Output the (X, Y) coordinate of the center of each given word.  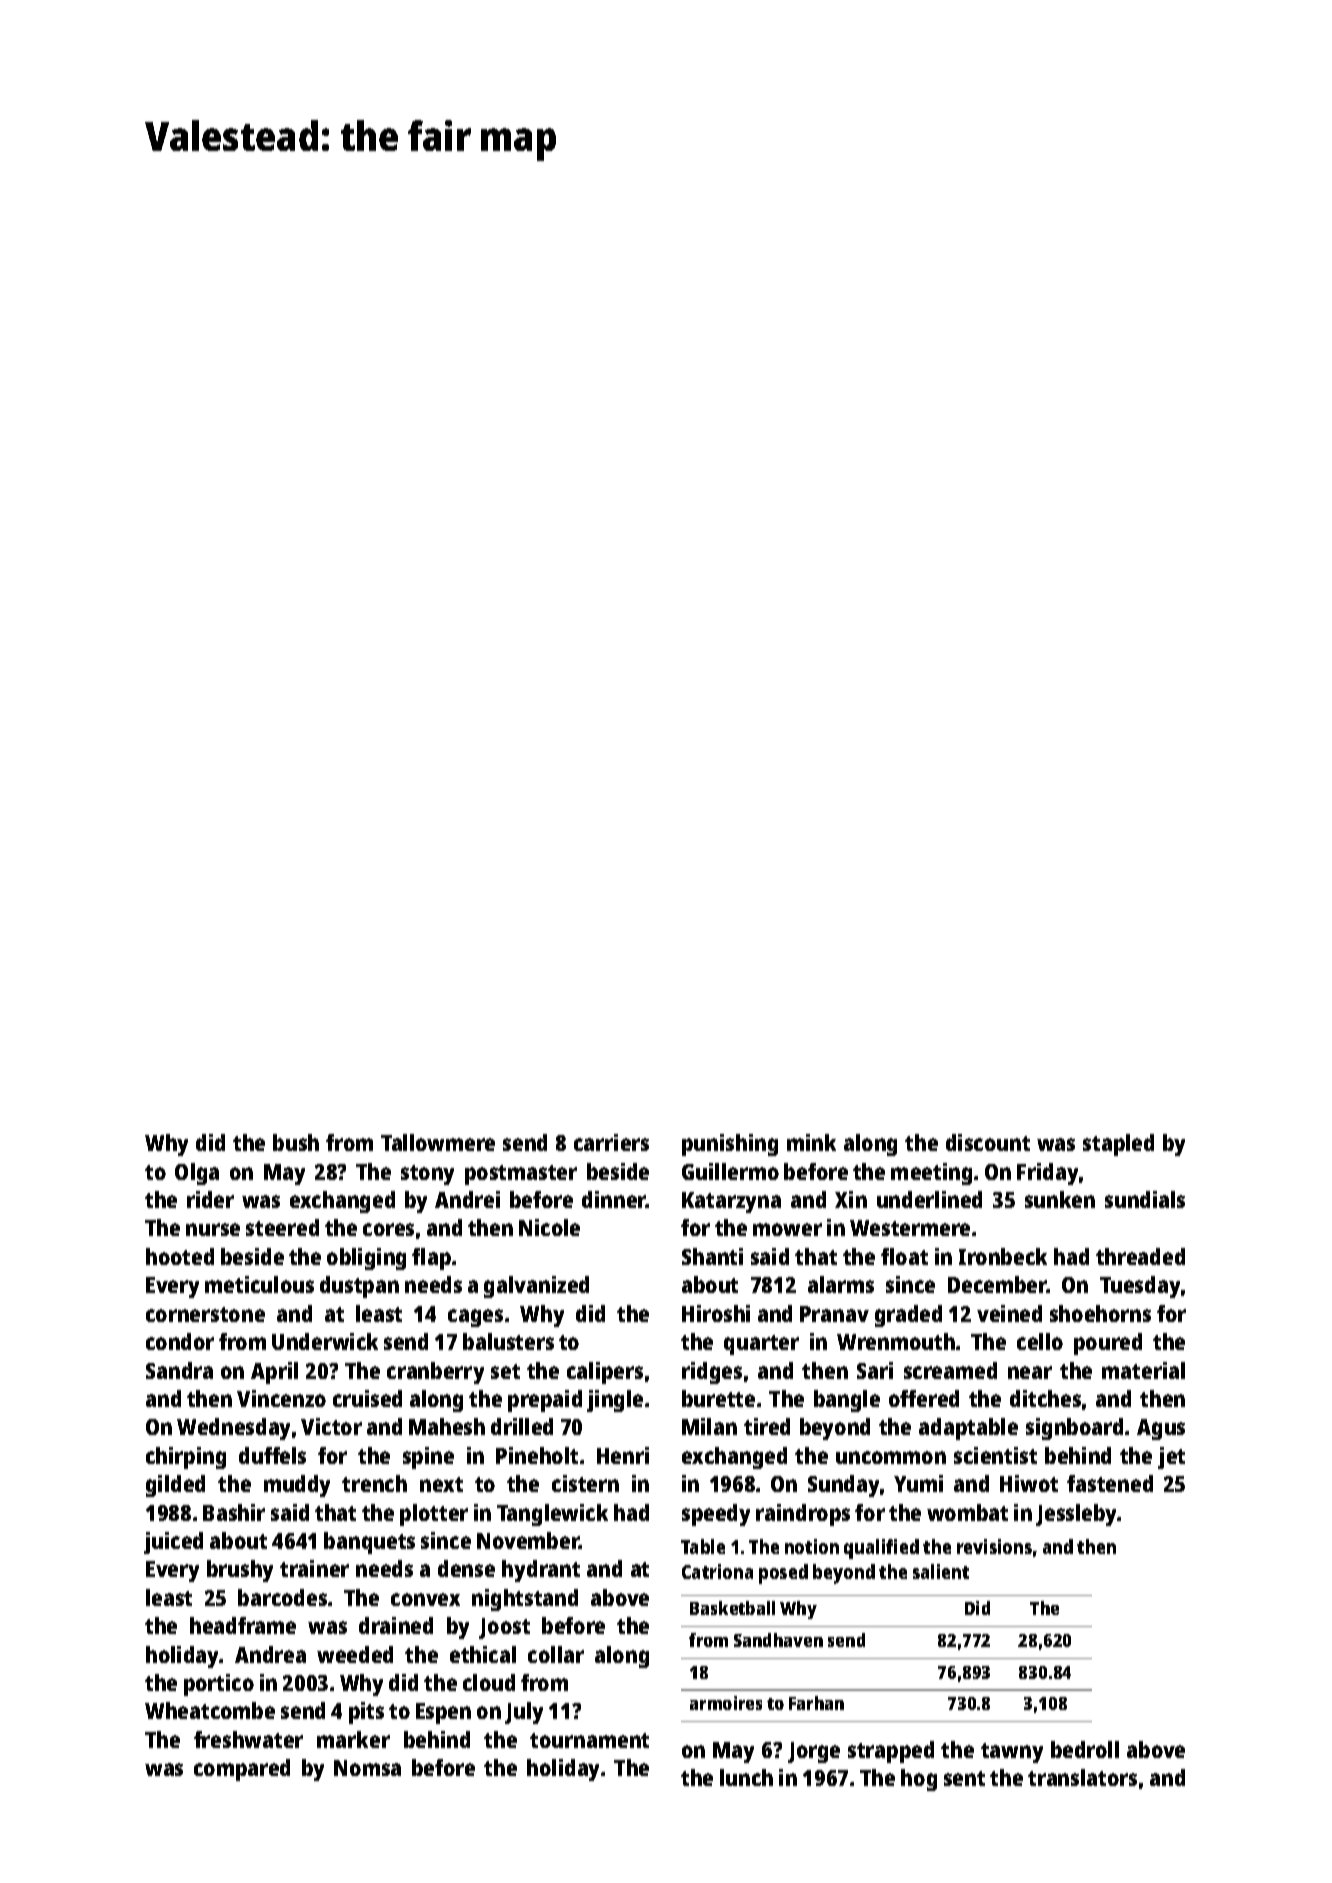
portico (219, 1685)
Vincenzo (281, 1398)
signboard (1074, 1429)
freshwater (248, 1739)
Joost (504, 1628)
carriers (611, 1142)
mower (787, 1229)
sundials (1145, 1199)
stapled (1118, 1145)
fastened (1110, 1483)
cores (388, 1229)
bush (296, 1142)
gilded (175, 1486)
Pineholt (537, 1455)
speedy (716, 1515)
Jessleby (1077, 1515)
